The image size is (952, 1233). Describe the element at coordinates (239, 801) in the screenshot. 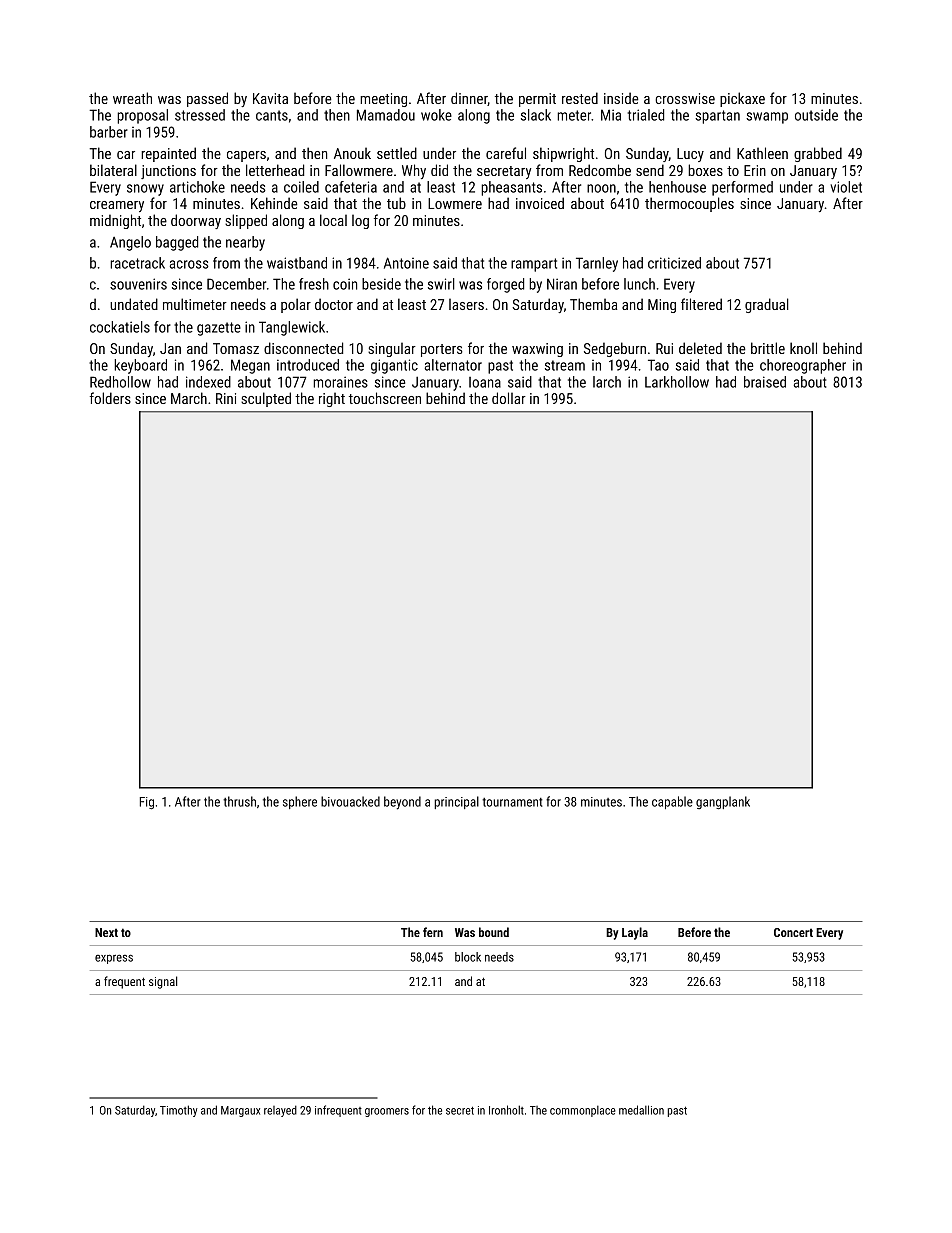

I see `thrush` at that location.
